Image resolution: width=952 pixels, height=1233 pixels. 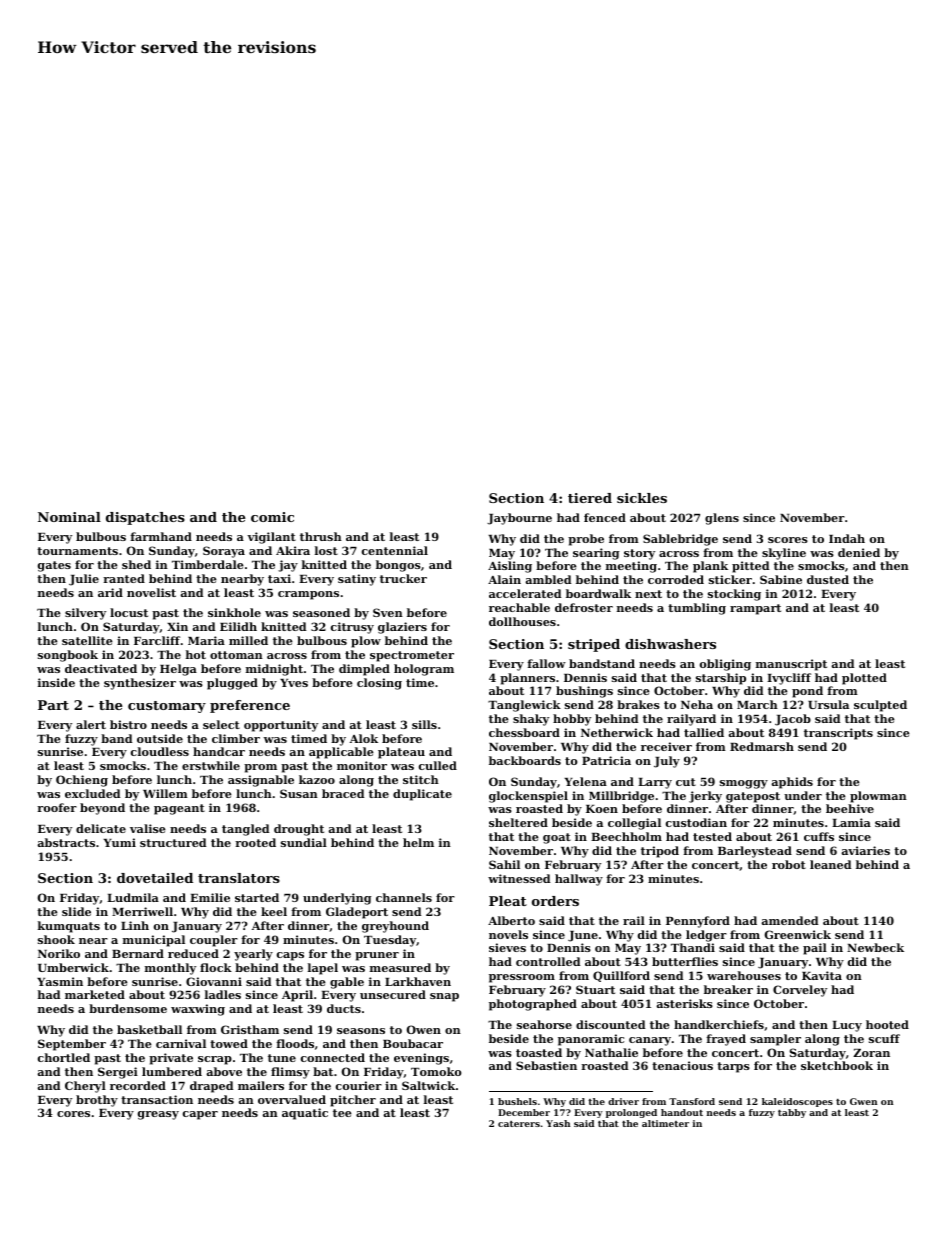 What do you see at coordinates (828, 579) in the document?
I see `dusted` at bounding box center [828, 579].
